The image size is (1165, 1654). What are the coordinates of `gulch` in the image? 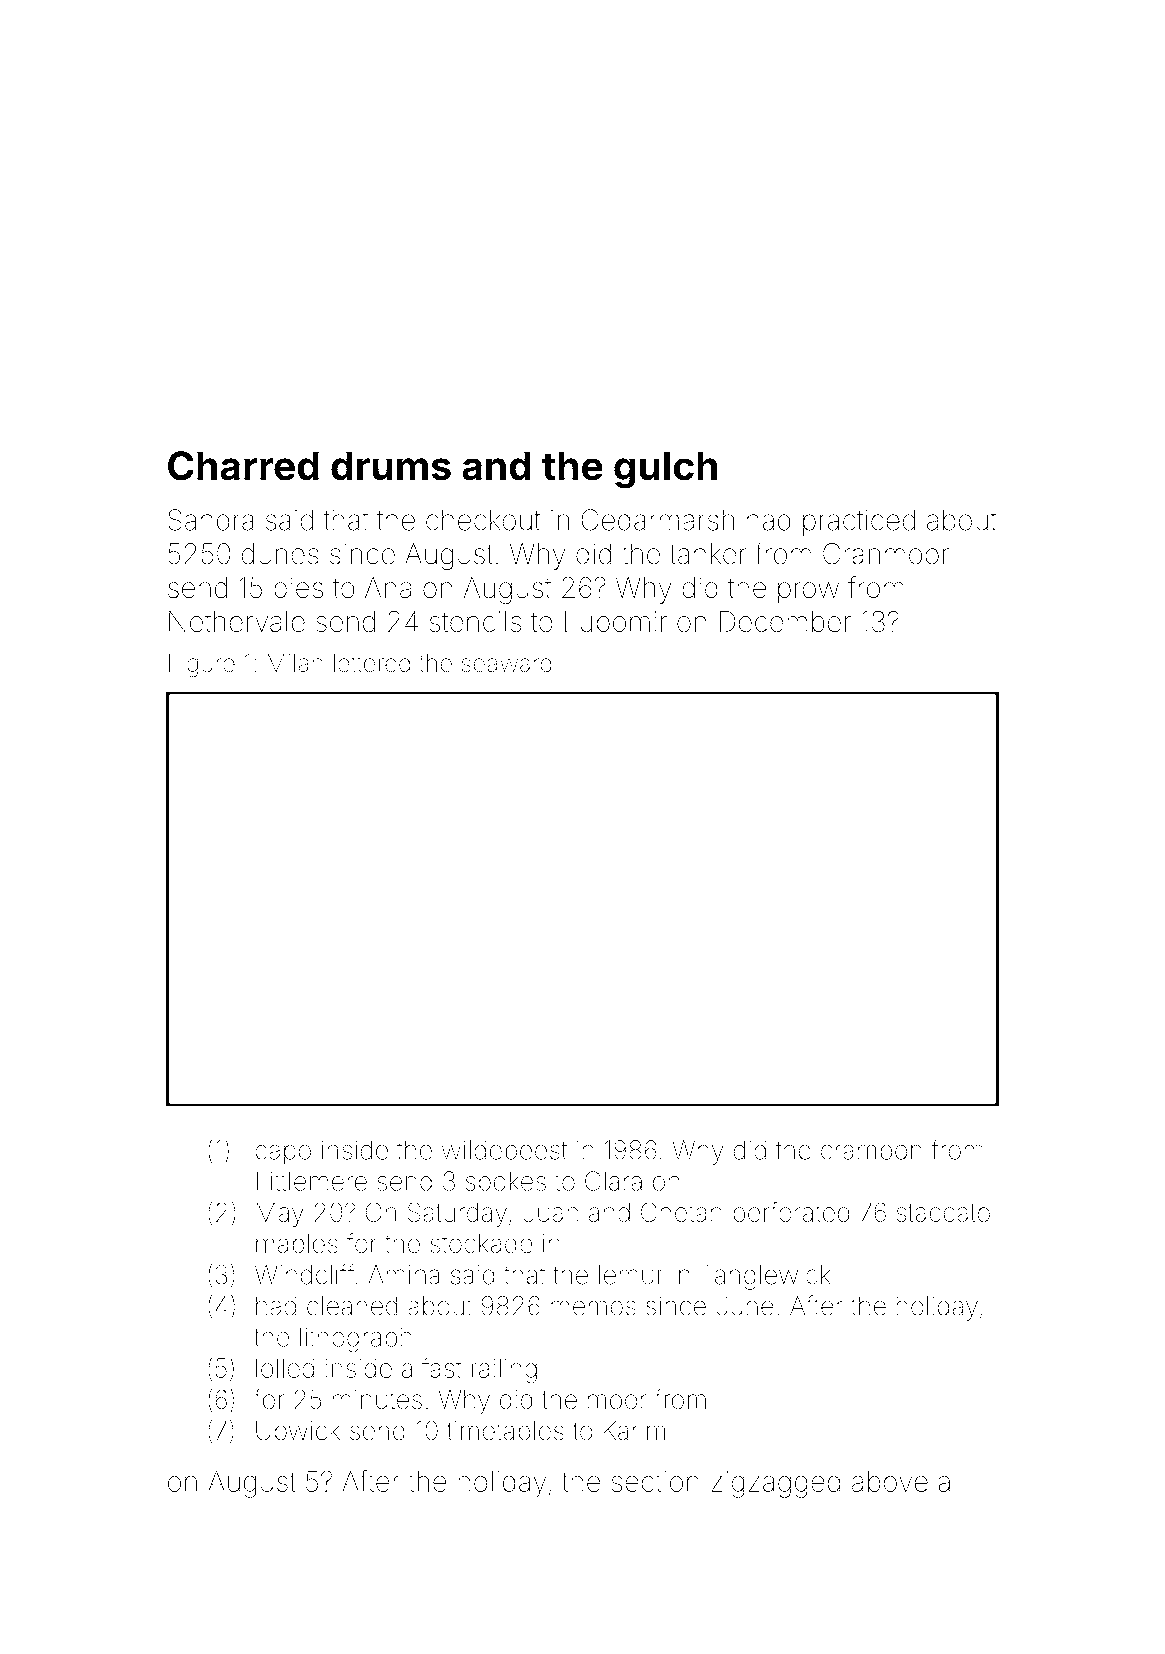 It's located at (665, 470).
